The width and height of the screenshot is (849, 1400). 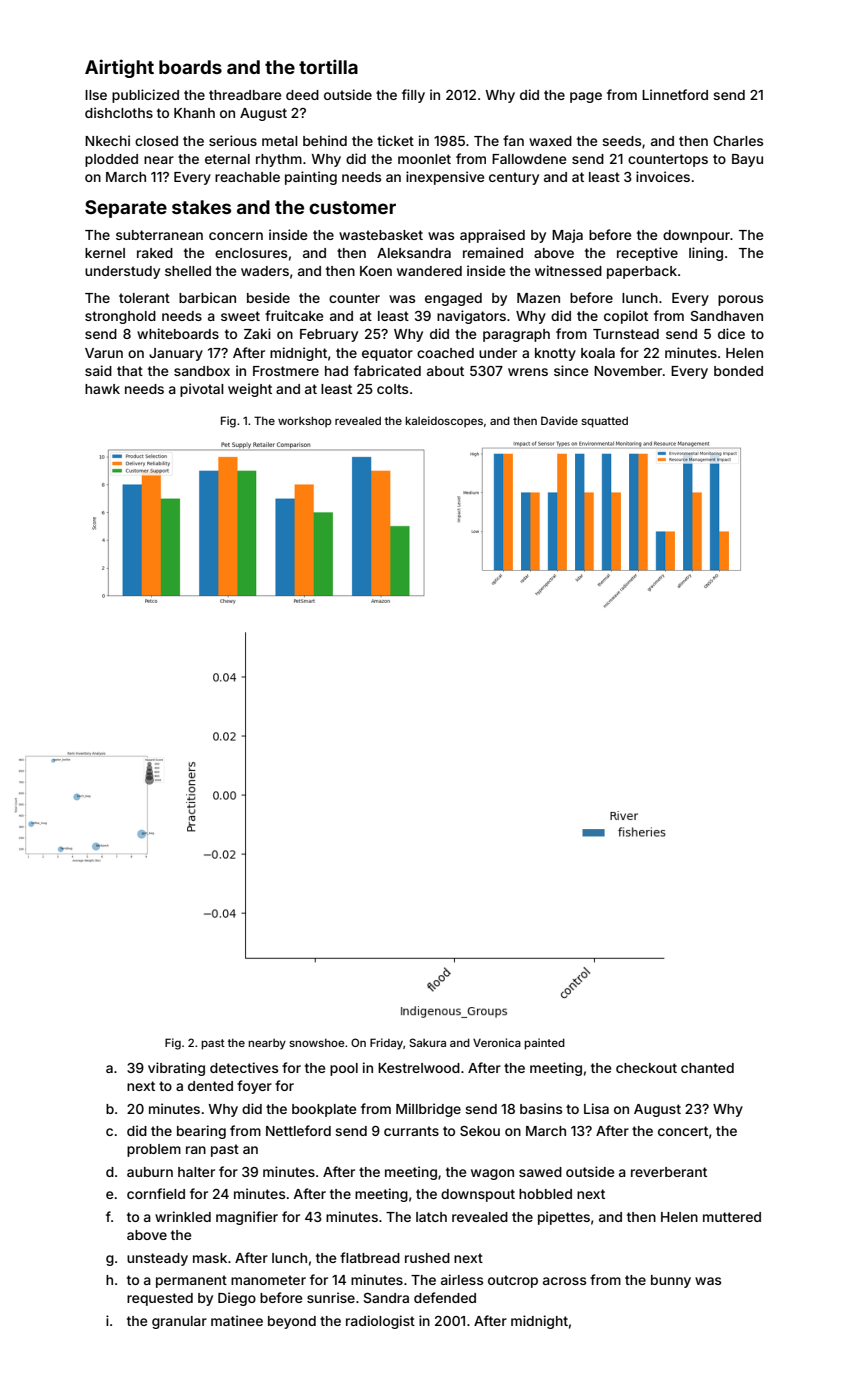 I want to click on page, so click(x=586, y=97).
